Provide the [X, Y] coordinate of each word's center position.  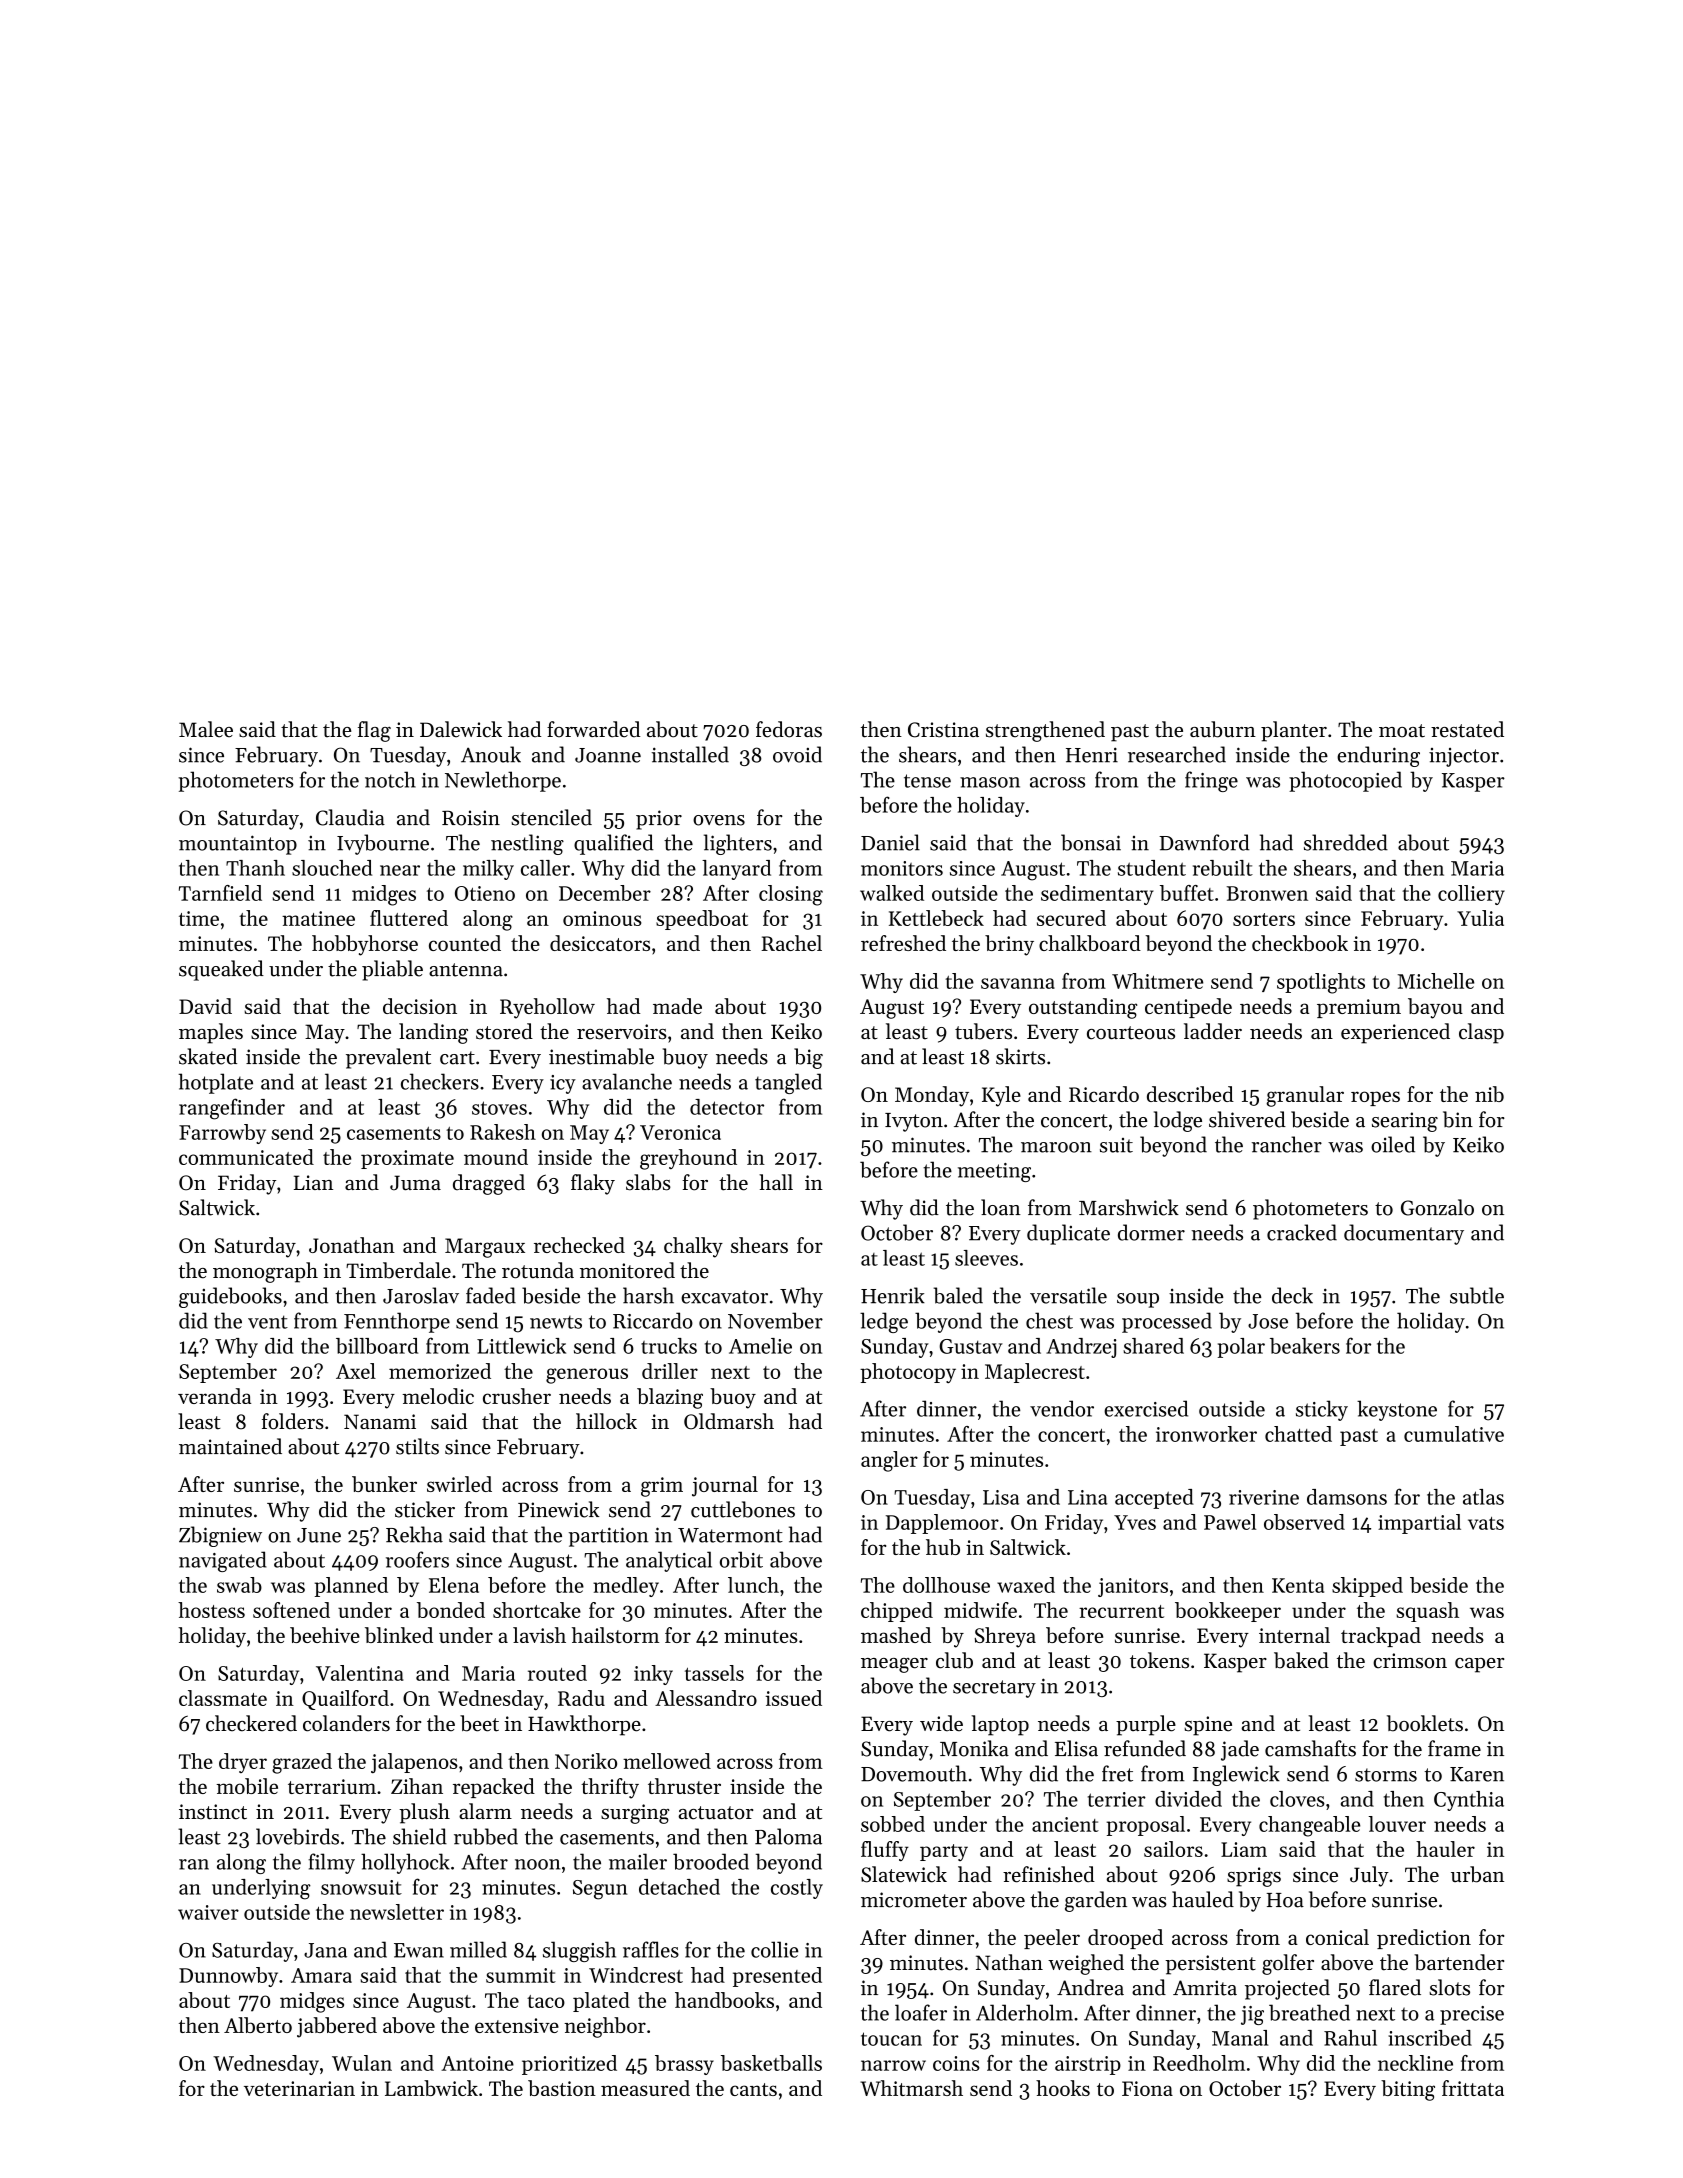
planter [1294, 731]
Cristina [943, 730]
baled [958, 1295]
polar [1241, 1348]
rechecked [579, 1245]
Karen [1477, 1774]
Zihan [417, 1786]
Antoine [477, 2063]
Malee [206, 729]
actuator [716, 1813]
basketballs [771, 2063]
